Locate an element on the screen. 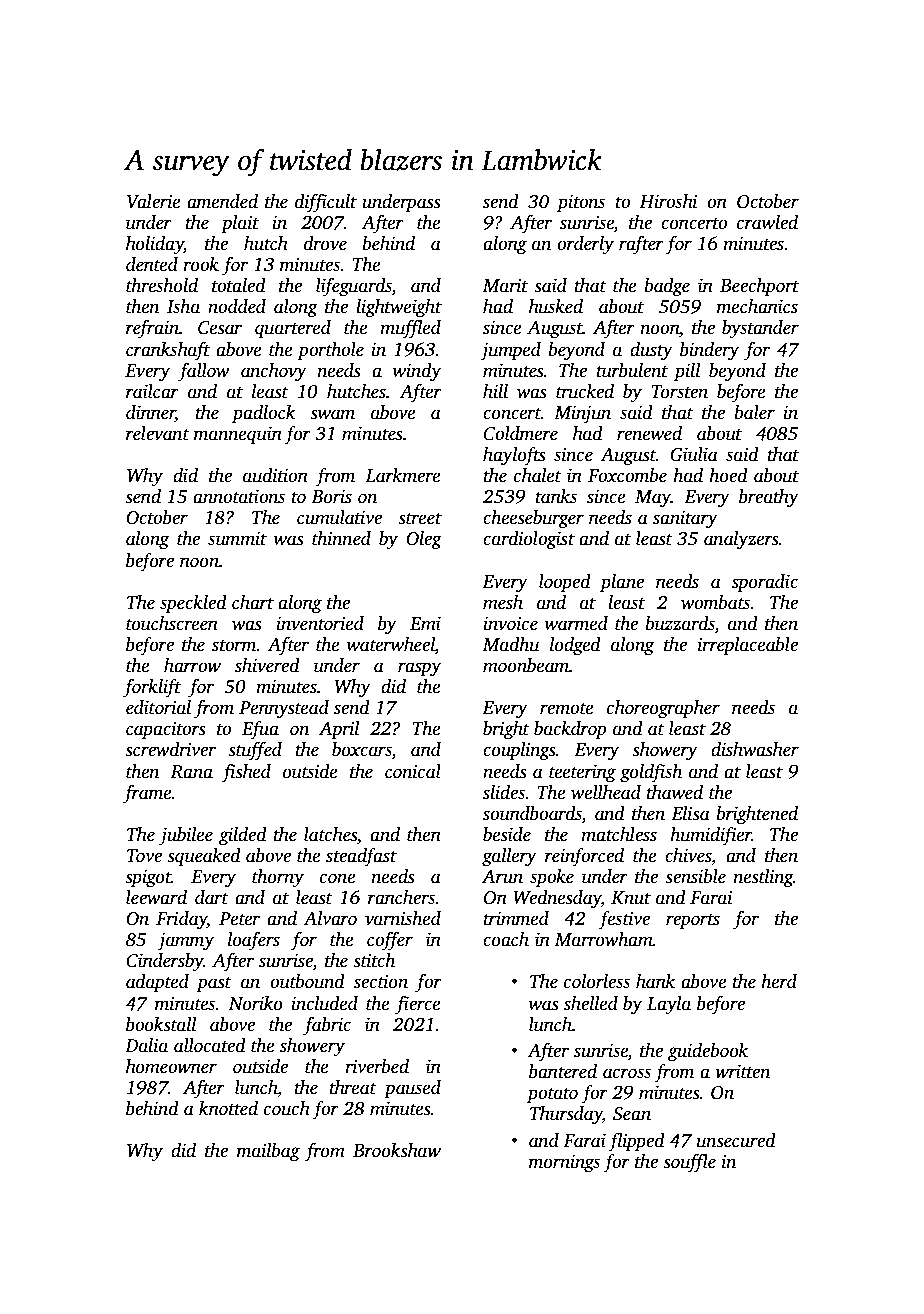 The height and width of the screenshot is (1314, 924). difficult is located at coordinates (326, 203).
